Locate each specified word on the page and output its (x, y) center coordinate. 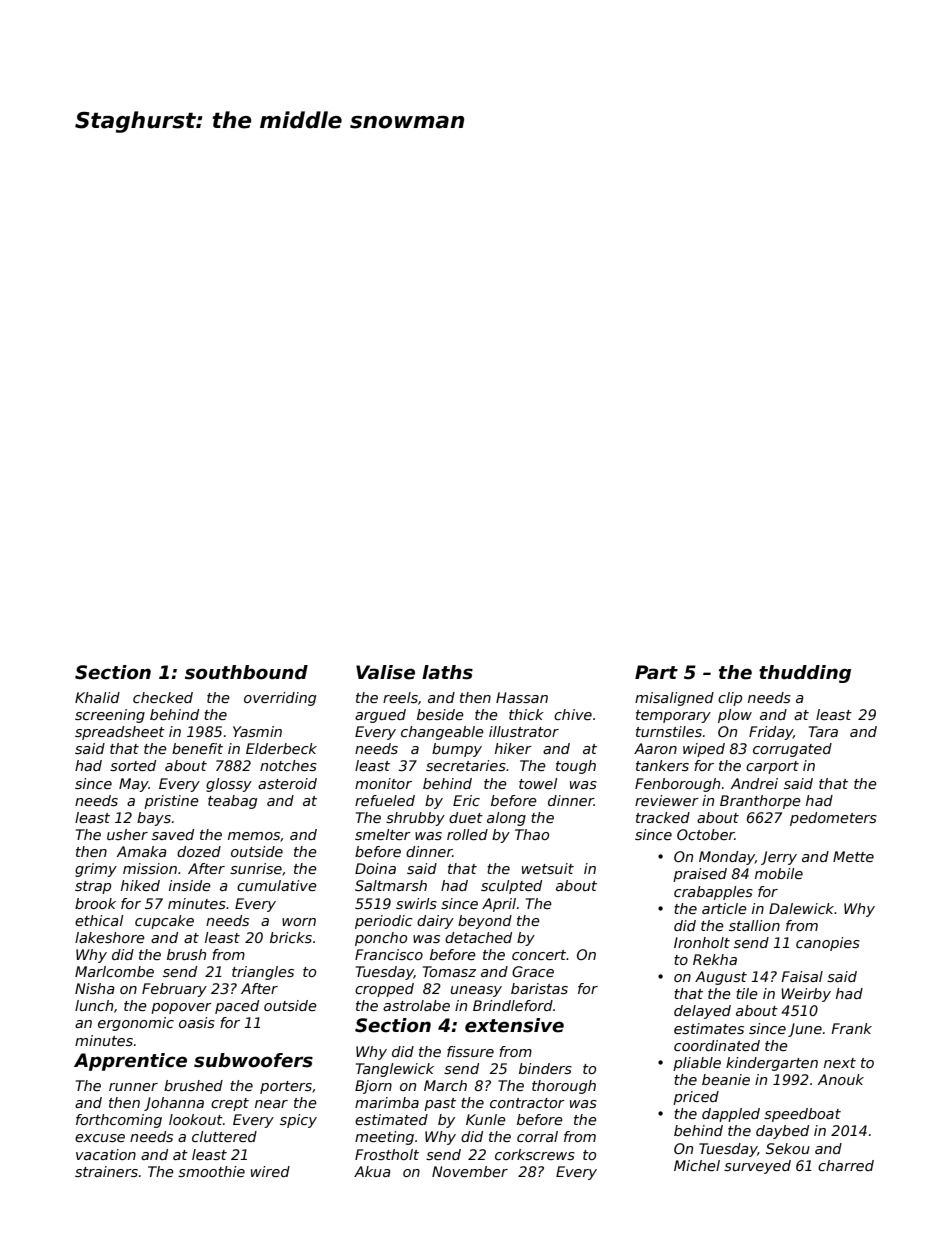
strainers (106, 1171)
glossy (229, 785)
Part (656, 672)
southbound (246, 672)
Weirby (806, 995)
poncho (381, 939)
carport (772, 767)
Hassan (522, 697)
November (470, 1171)
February (174, 990)
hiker (513, 748)
